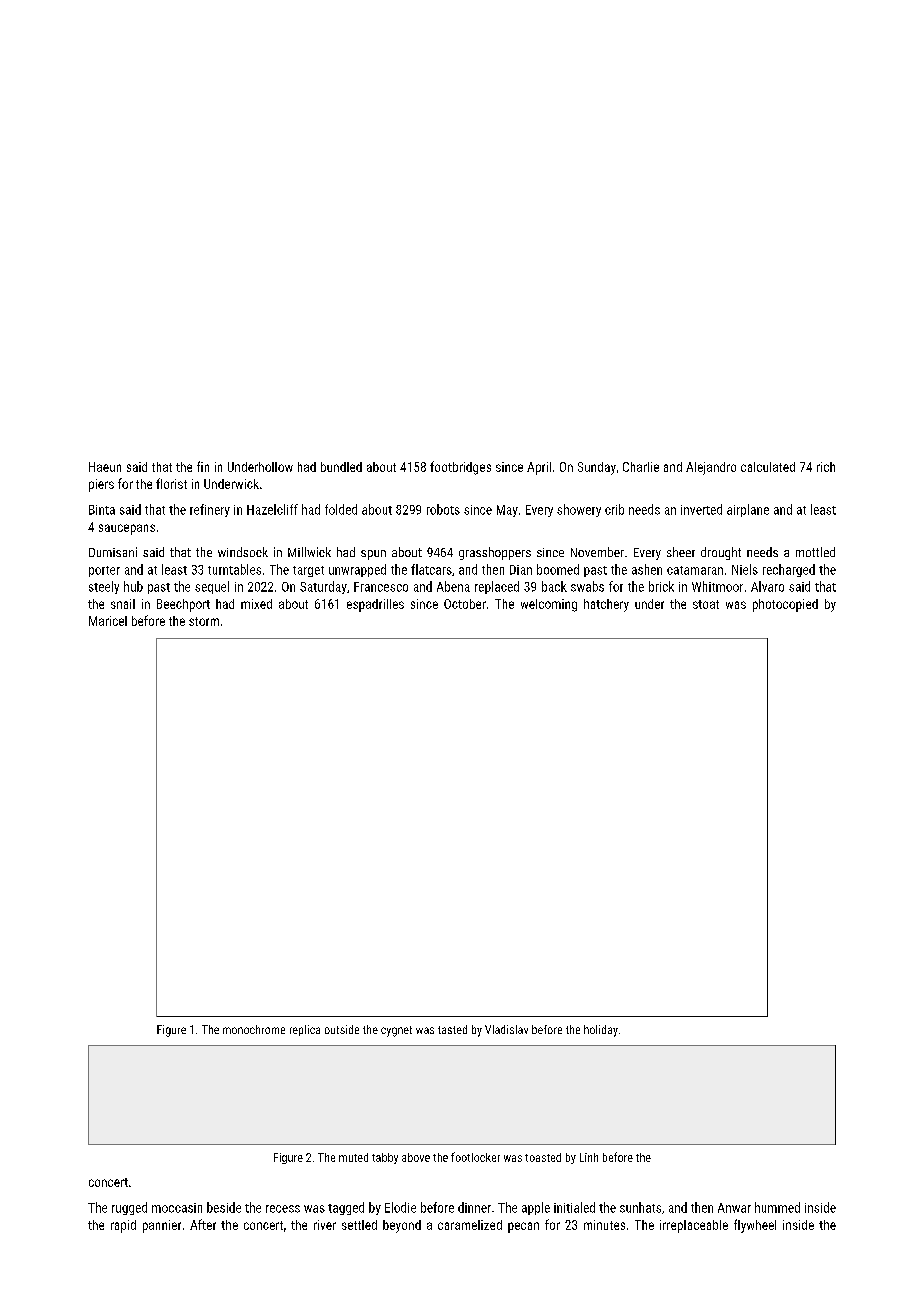 The height and width of the screenshot is (1308, 924). Describe the element at coordinates (539, 468) in the screenshot. I see `April` at that location.
